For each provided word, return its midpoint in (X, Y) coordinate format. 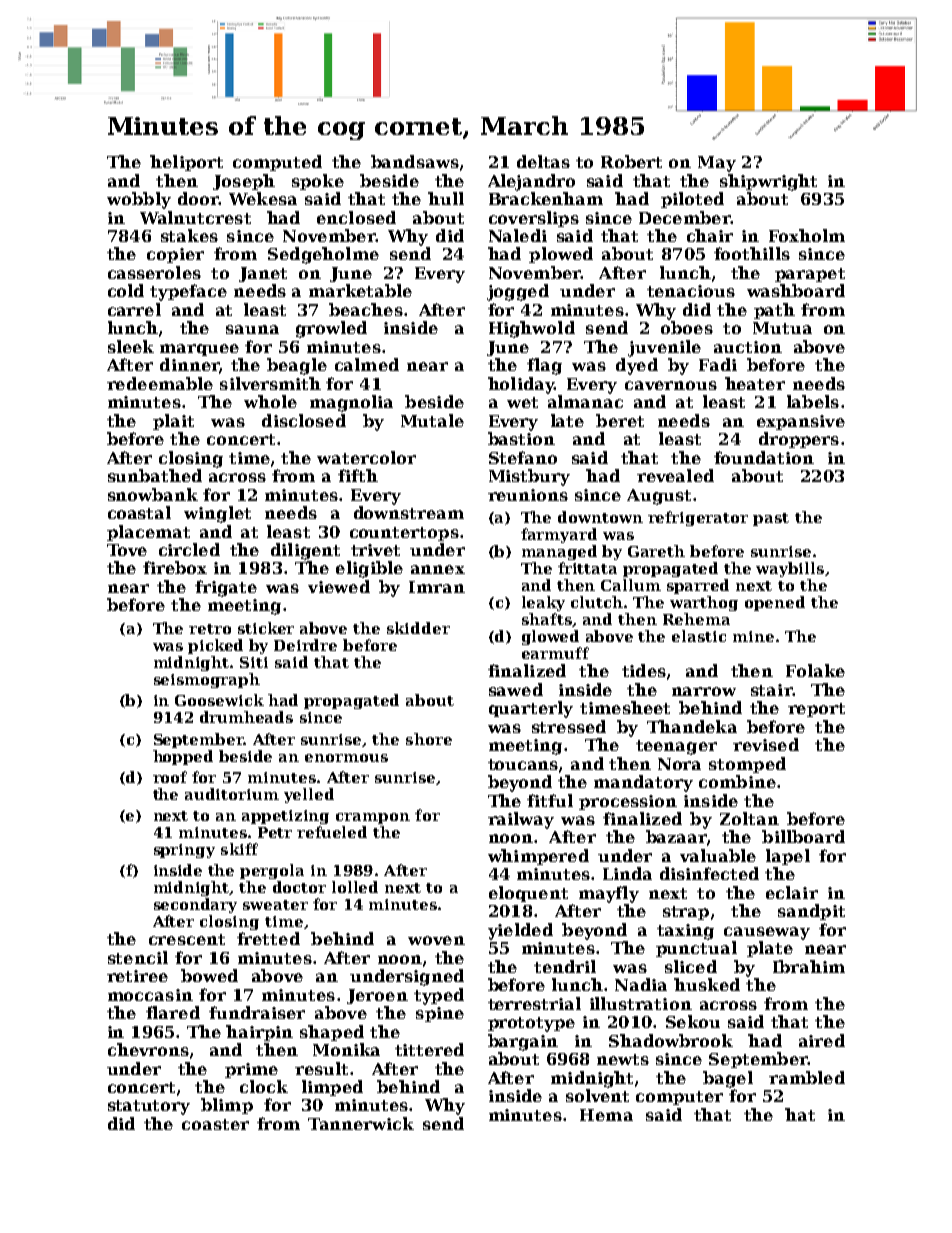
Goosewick (219, 700)
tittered (429, 1049)
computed (277, 163)
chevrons (148, 1049)
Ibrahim (809, 966)
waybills (790, 569)
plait (173, 422)
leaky (543, 603)
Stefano (523, 457)
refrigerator (698, 518)
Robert (631, 161)
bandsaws (415, 161)
